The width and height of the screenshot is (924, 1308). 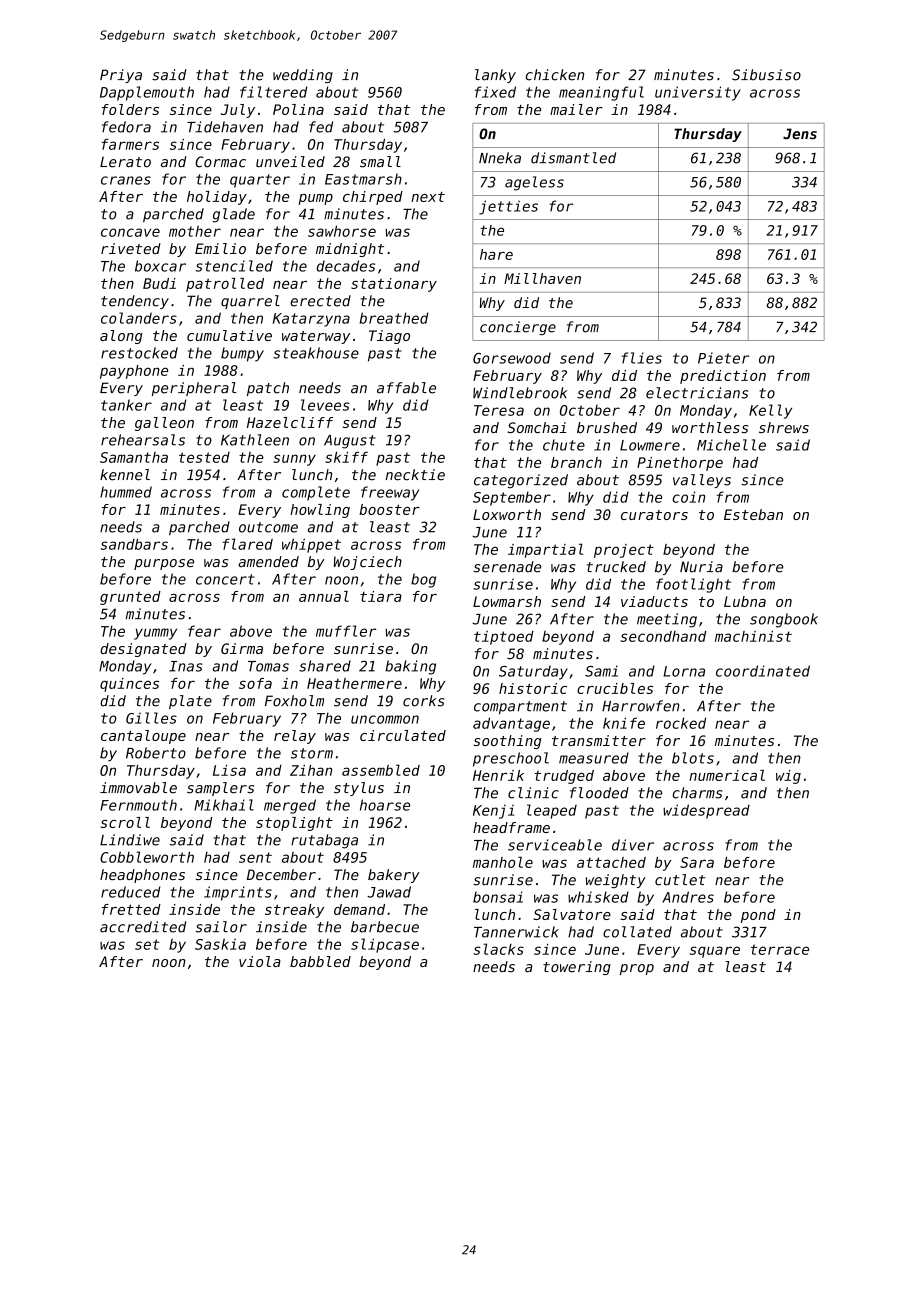 What do you see at coordinates (723, 358) in the screenshot?
I see `Pieter` at bounding box center [723, 358].
